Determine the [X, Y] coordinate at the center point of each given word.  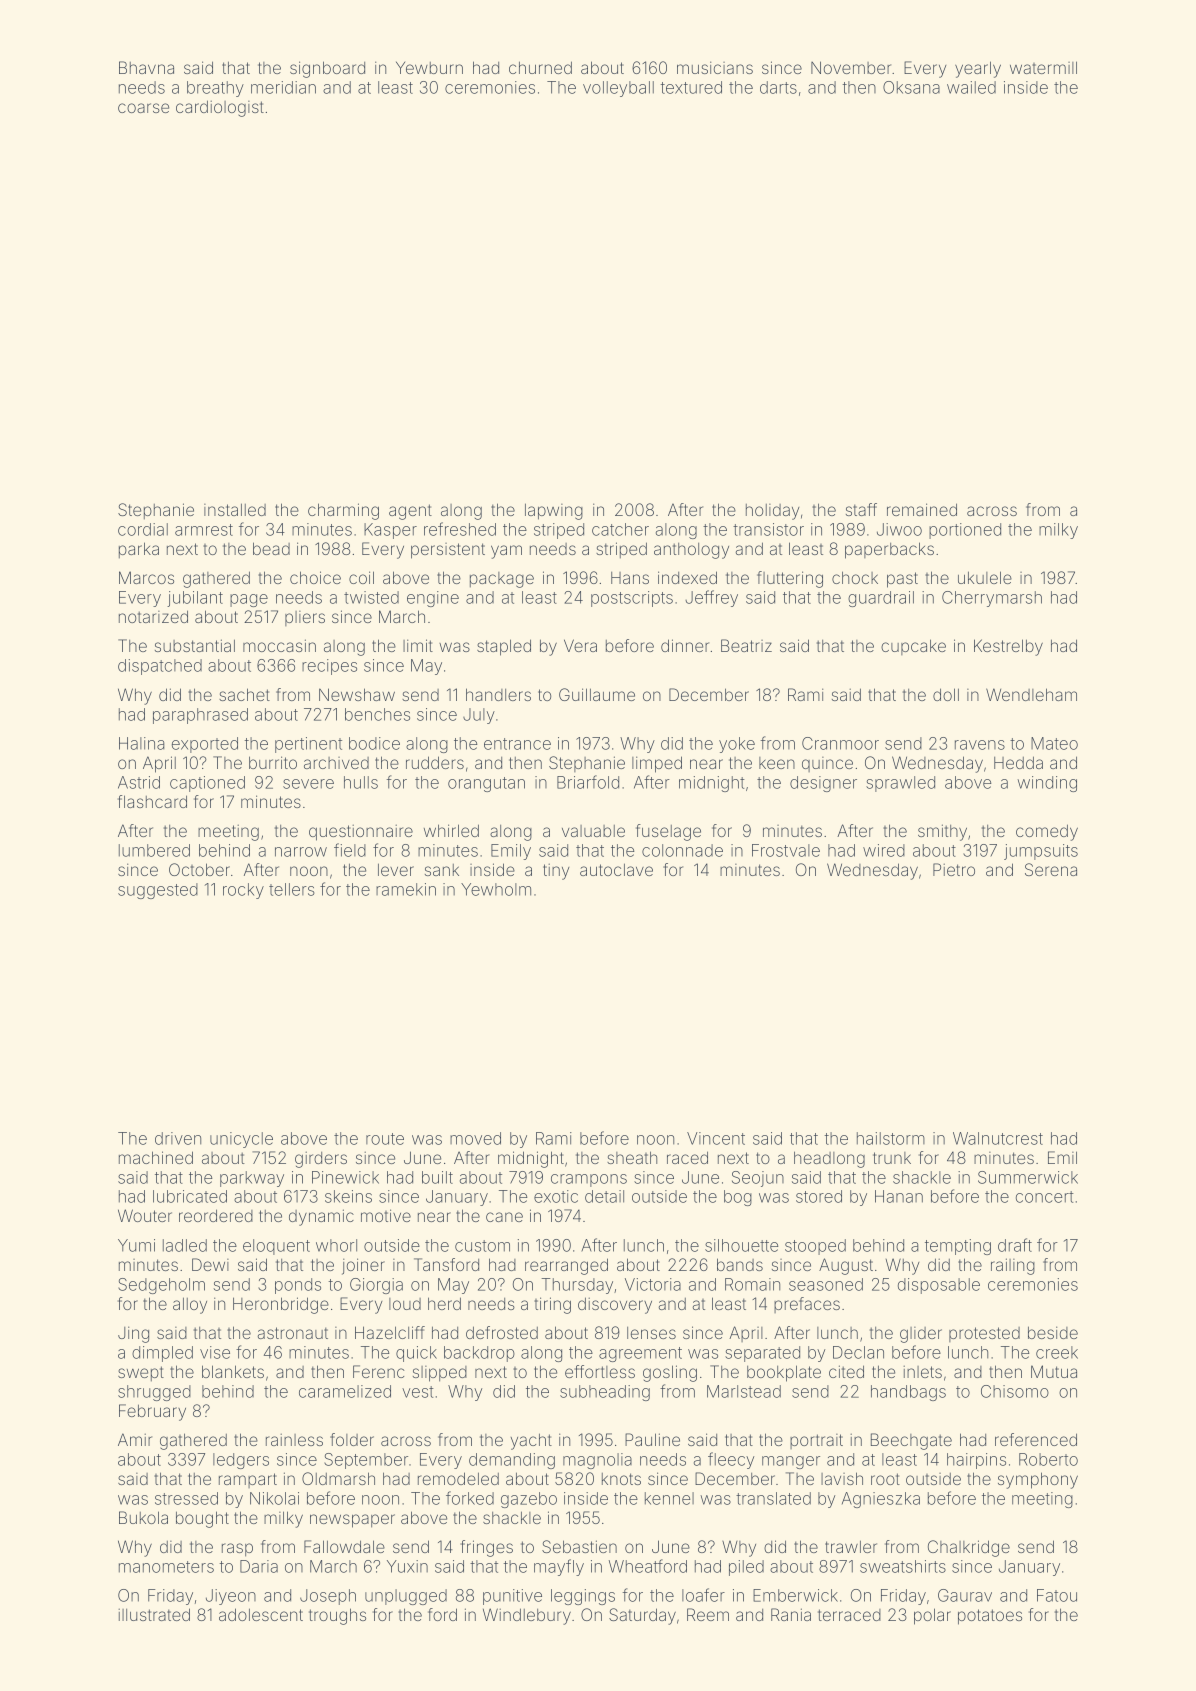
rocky [243, 891]
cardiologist [220, 108]
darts [778, 87]
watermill [1043, 67]
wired [884, 850]
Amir [135, 1439]
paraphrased [200, 716]
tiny [556, 871]
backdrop [479, 1354]
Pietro [954, 869]
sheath [632, 1157]
